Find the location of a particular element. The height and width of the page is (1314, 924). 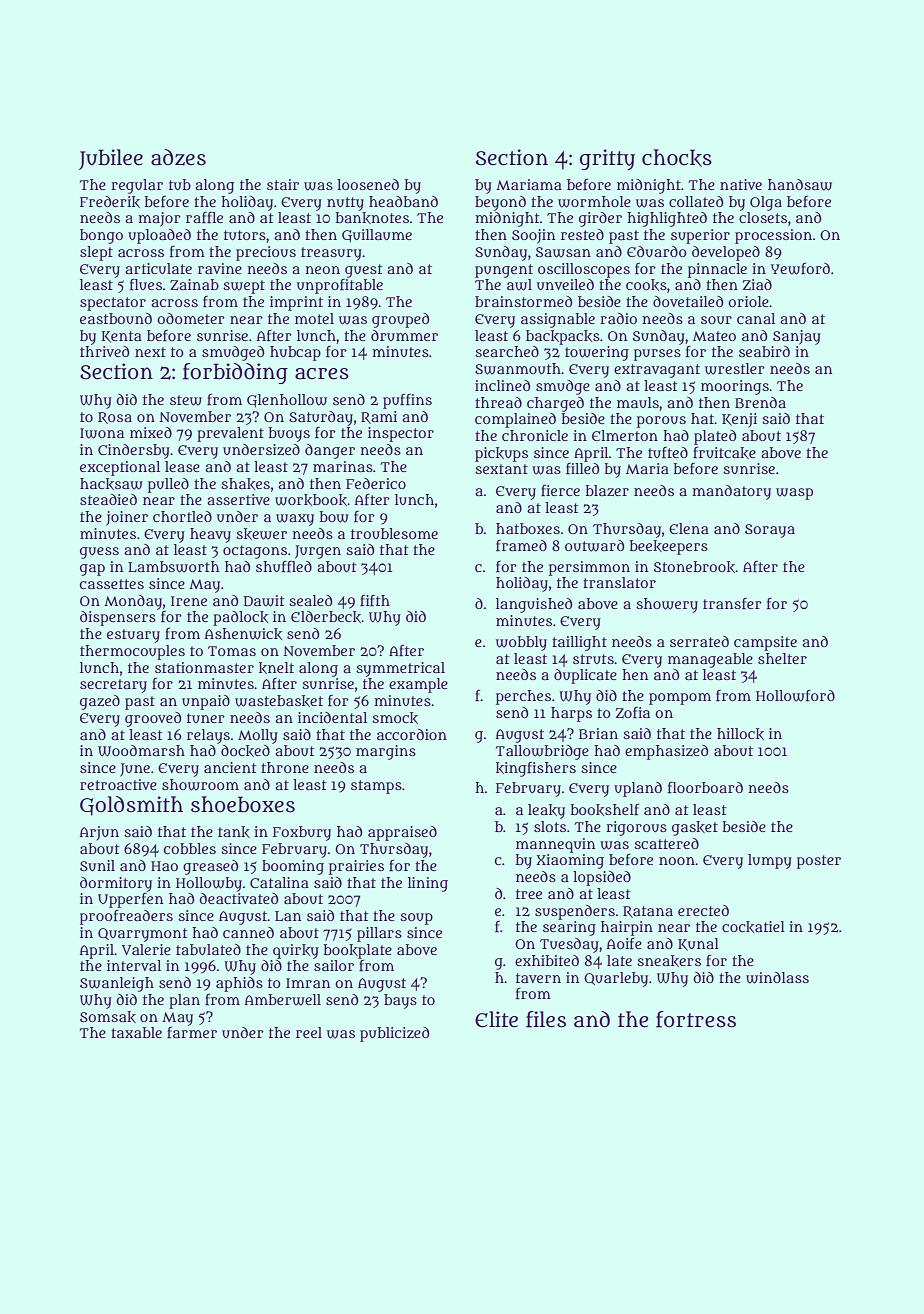

dovetailed is located at coordinates (688, 301).
